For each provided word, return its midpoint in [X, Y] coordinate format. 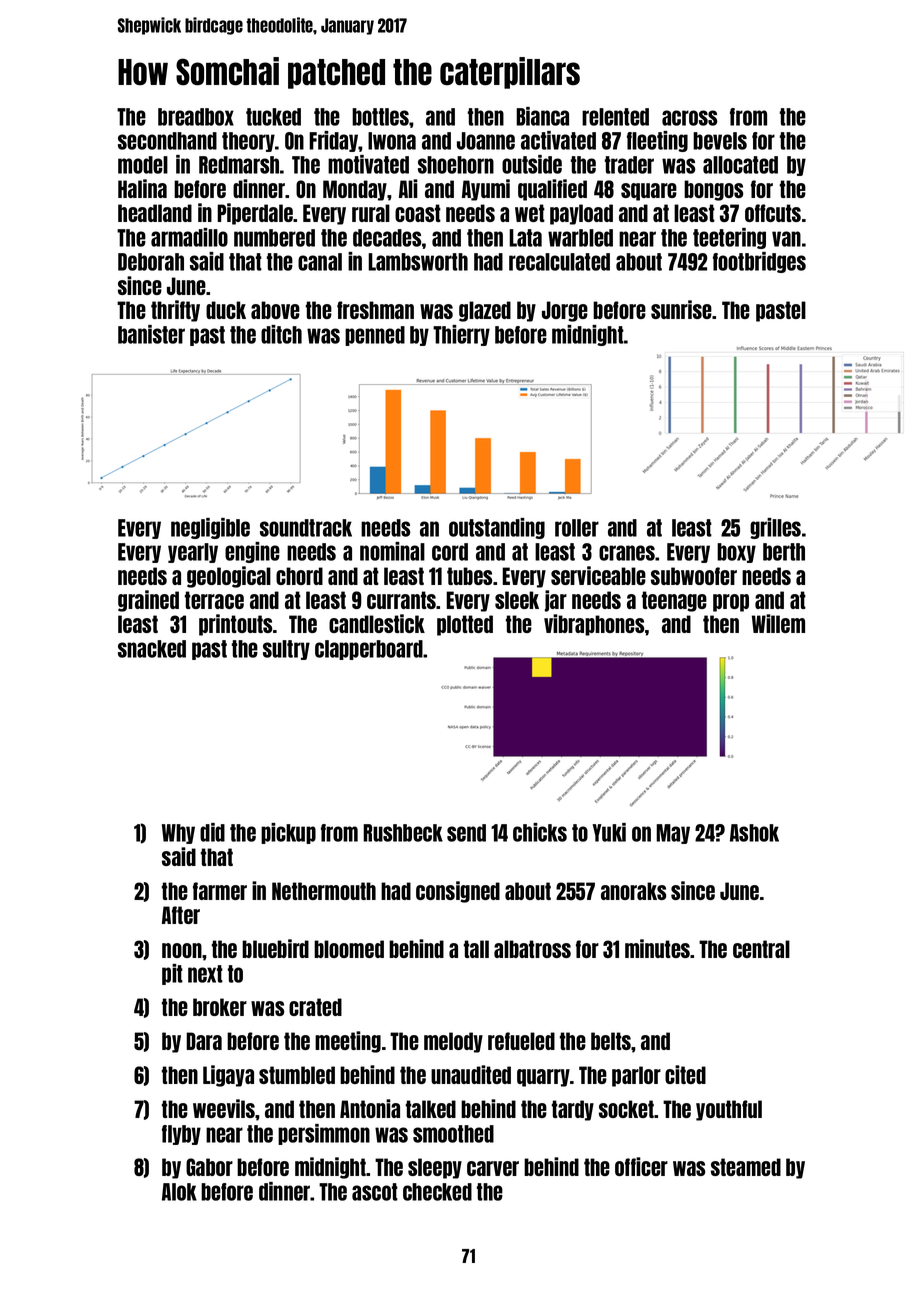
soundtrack [306, 528]
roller [577, 528]
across [689, 118]
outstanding [497, 528]
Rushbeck [403, 833]
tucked [273, 117]
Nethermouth [324, 891]
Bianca [542, 116]
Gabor [209, 1167]
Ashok [754, 833]
